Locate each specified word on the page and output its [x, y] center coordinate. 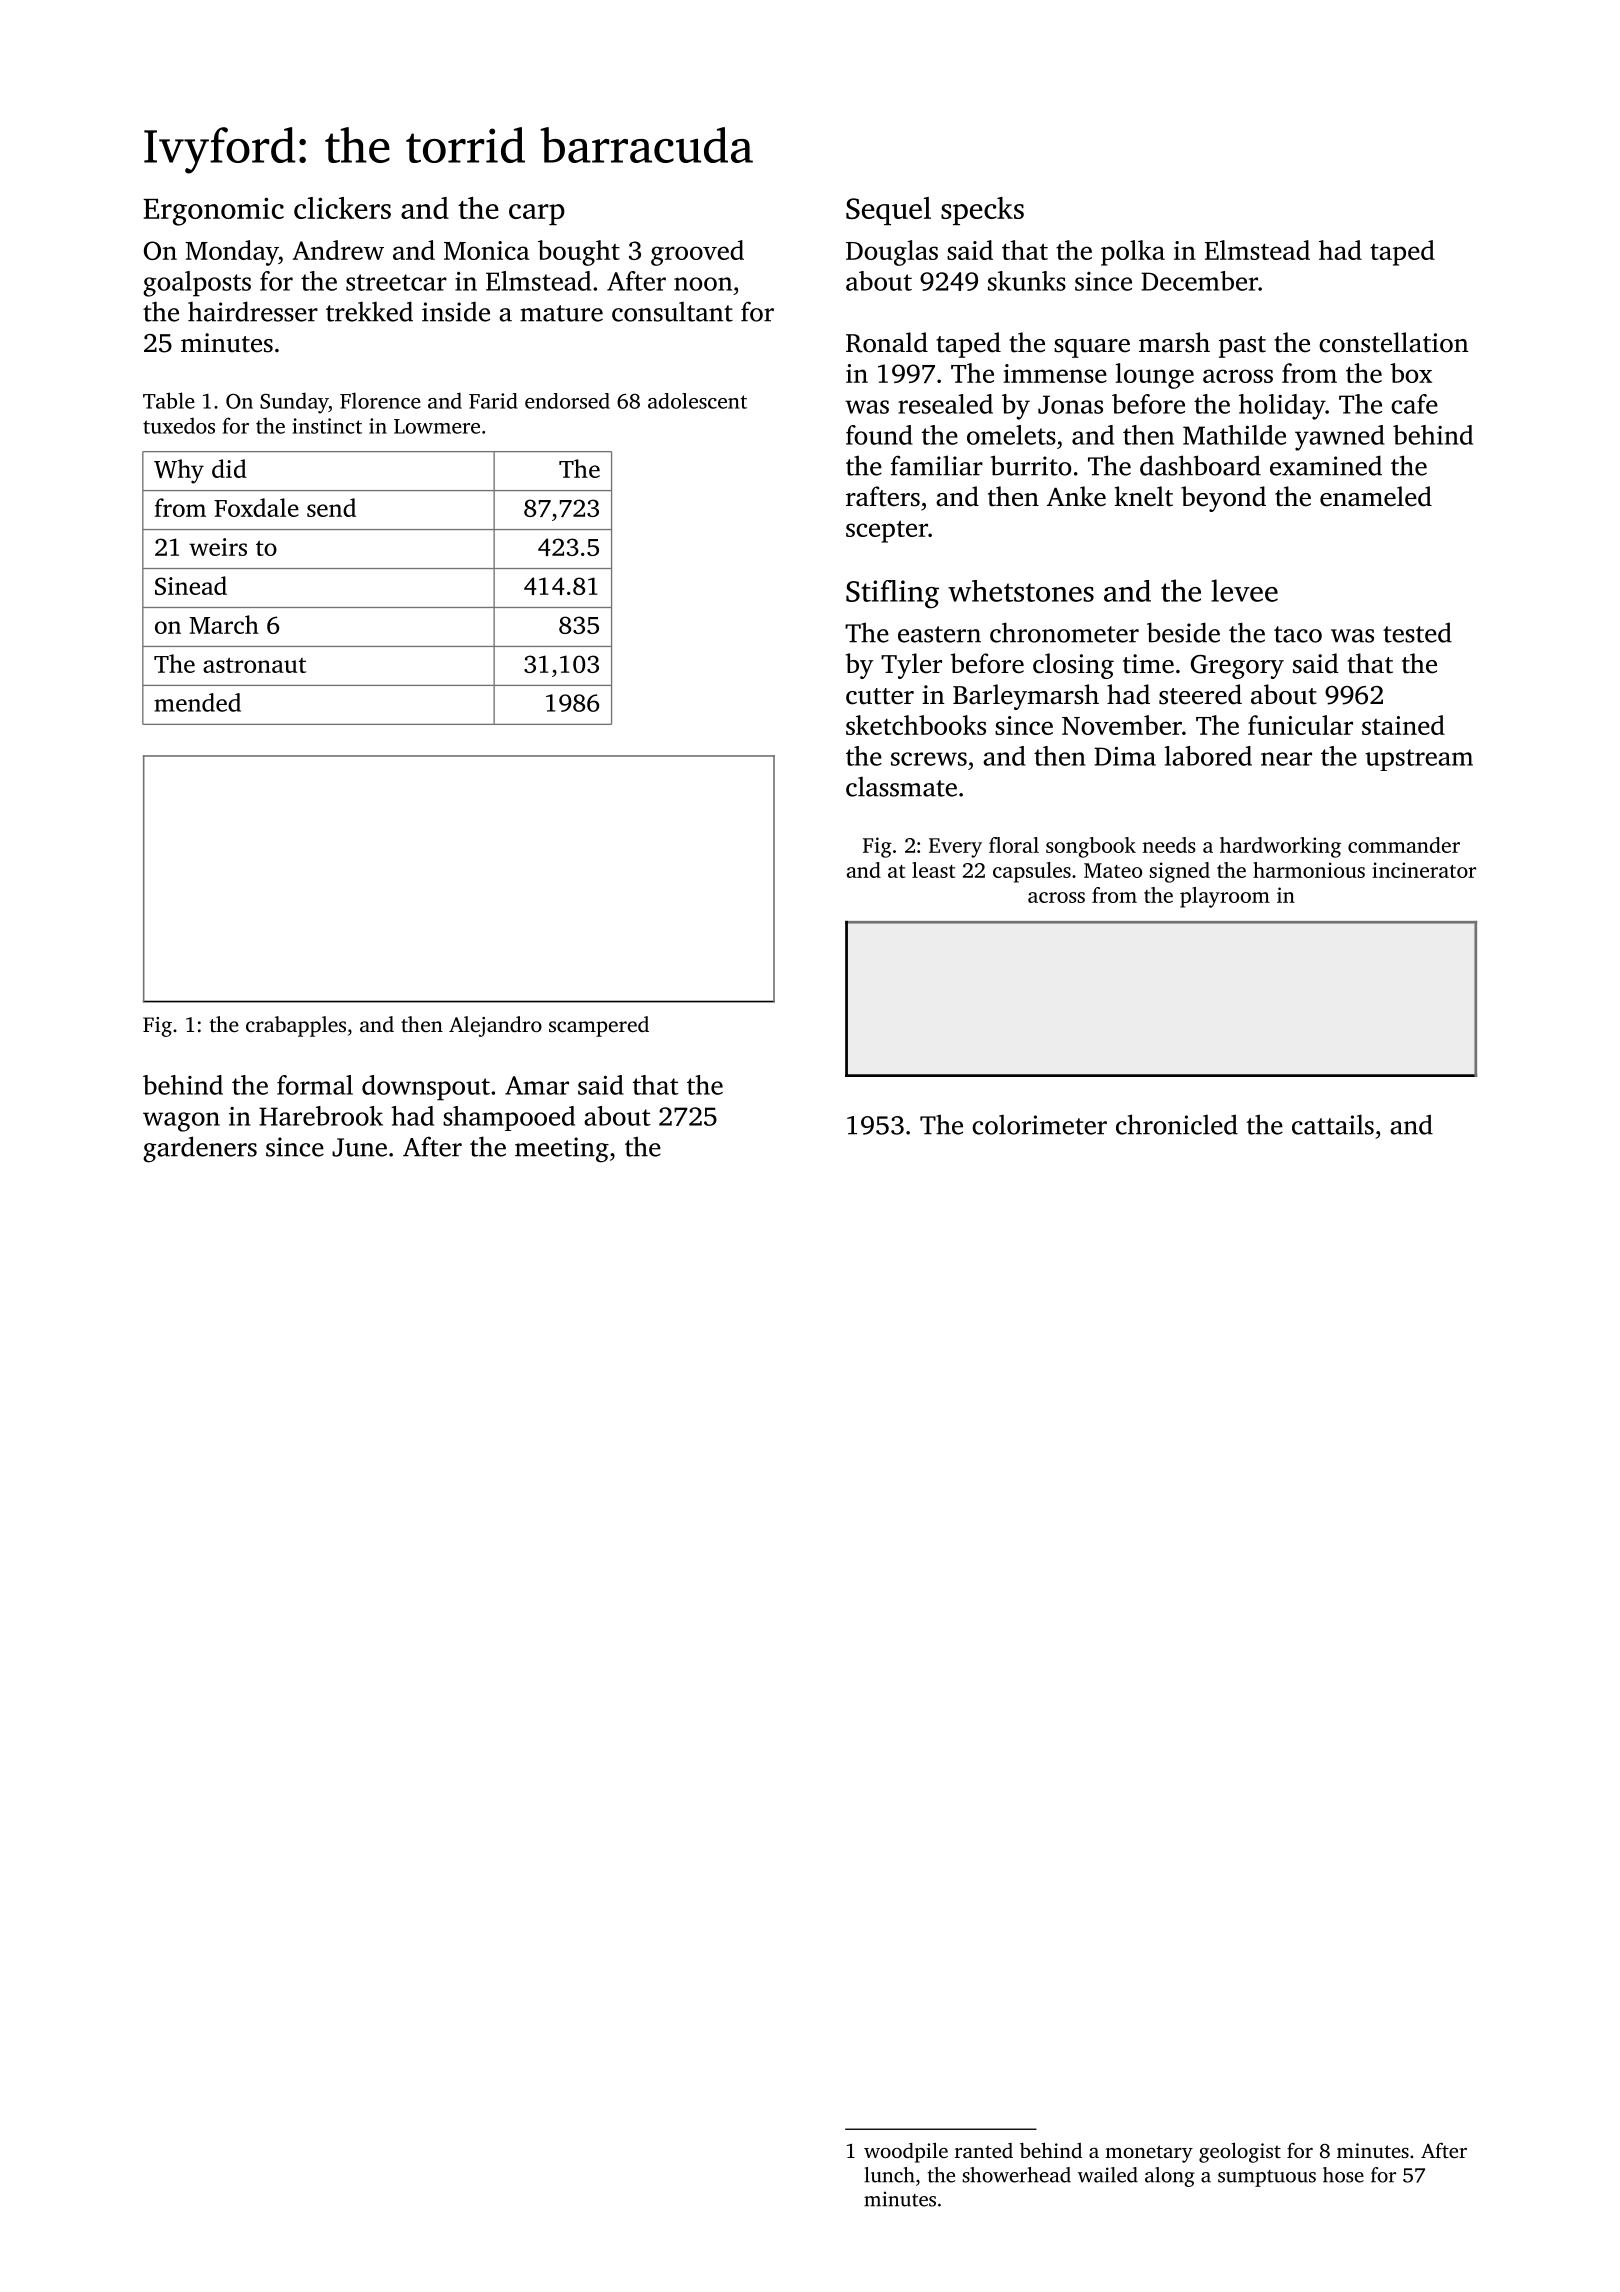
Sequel [888, 211]
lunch [889, 2175]
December [1199, 281]
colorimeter [1039, 1124]
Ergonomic [213, 212]
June [359, 1147]
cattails [1333, 1124]
